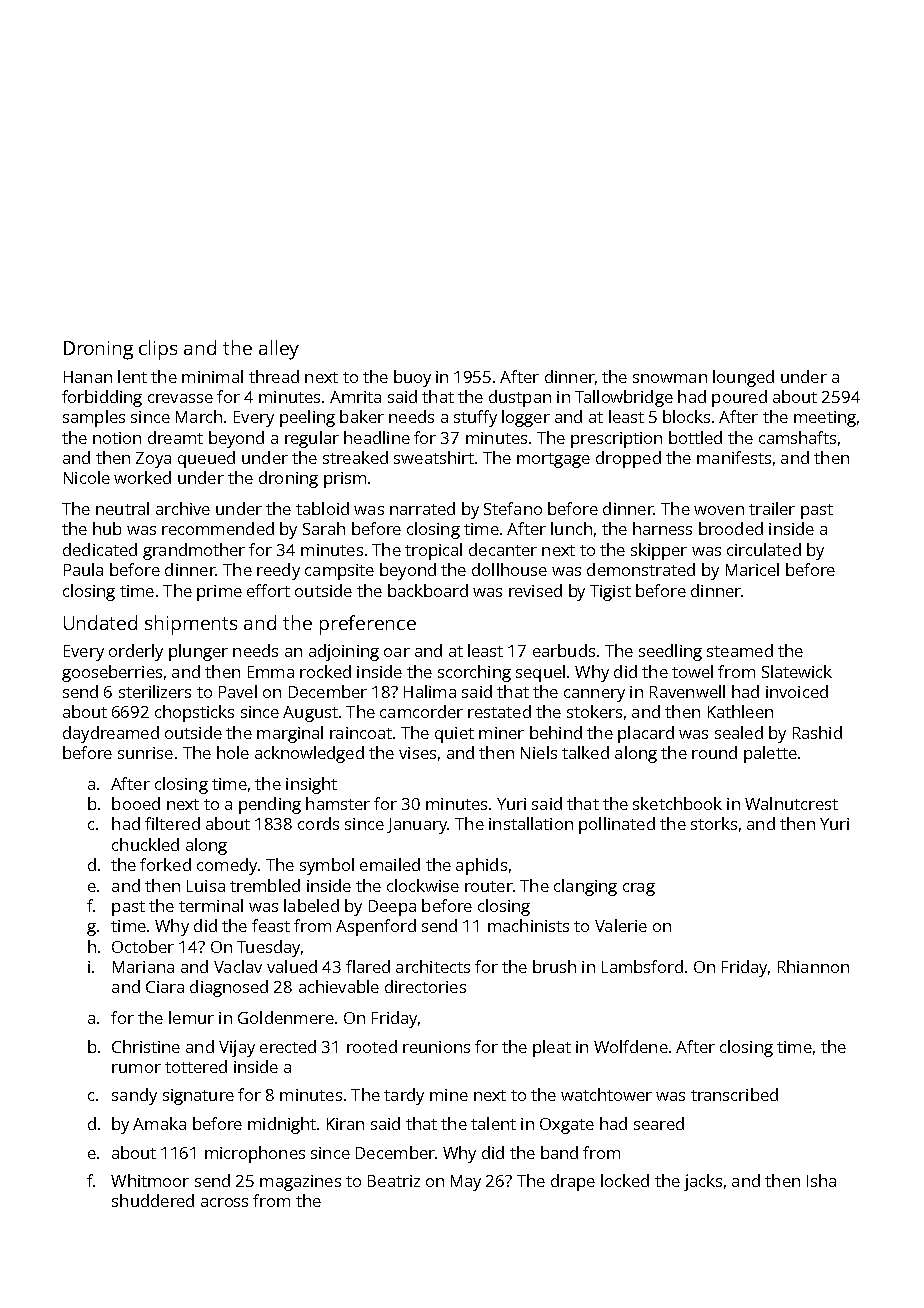 This screenshot has height=1308, width=924. What do you see at coordinates (279, 350) in the screenshot?
I see `alley` at bounding box center [279, 350].
